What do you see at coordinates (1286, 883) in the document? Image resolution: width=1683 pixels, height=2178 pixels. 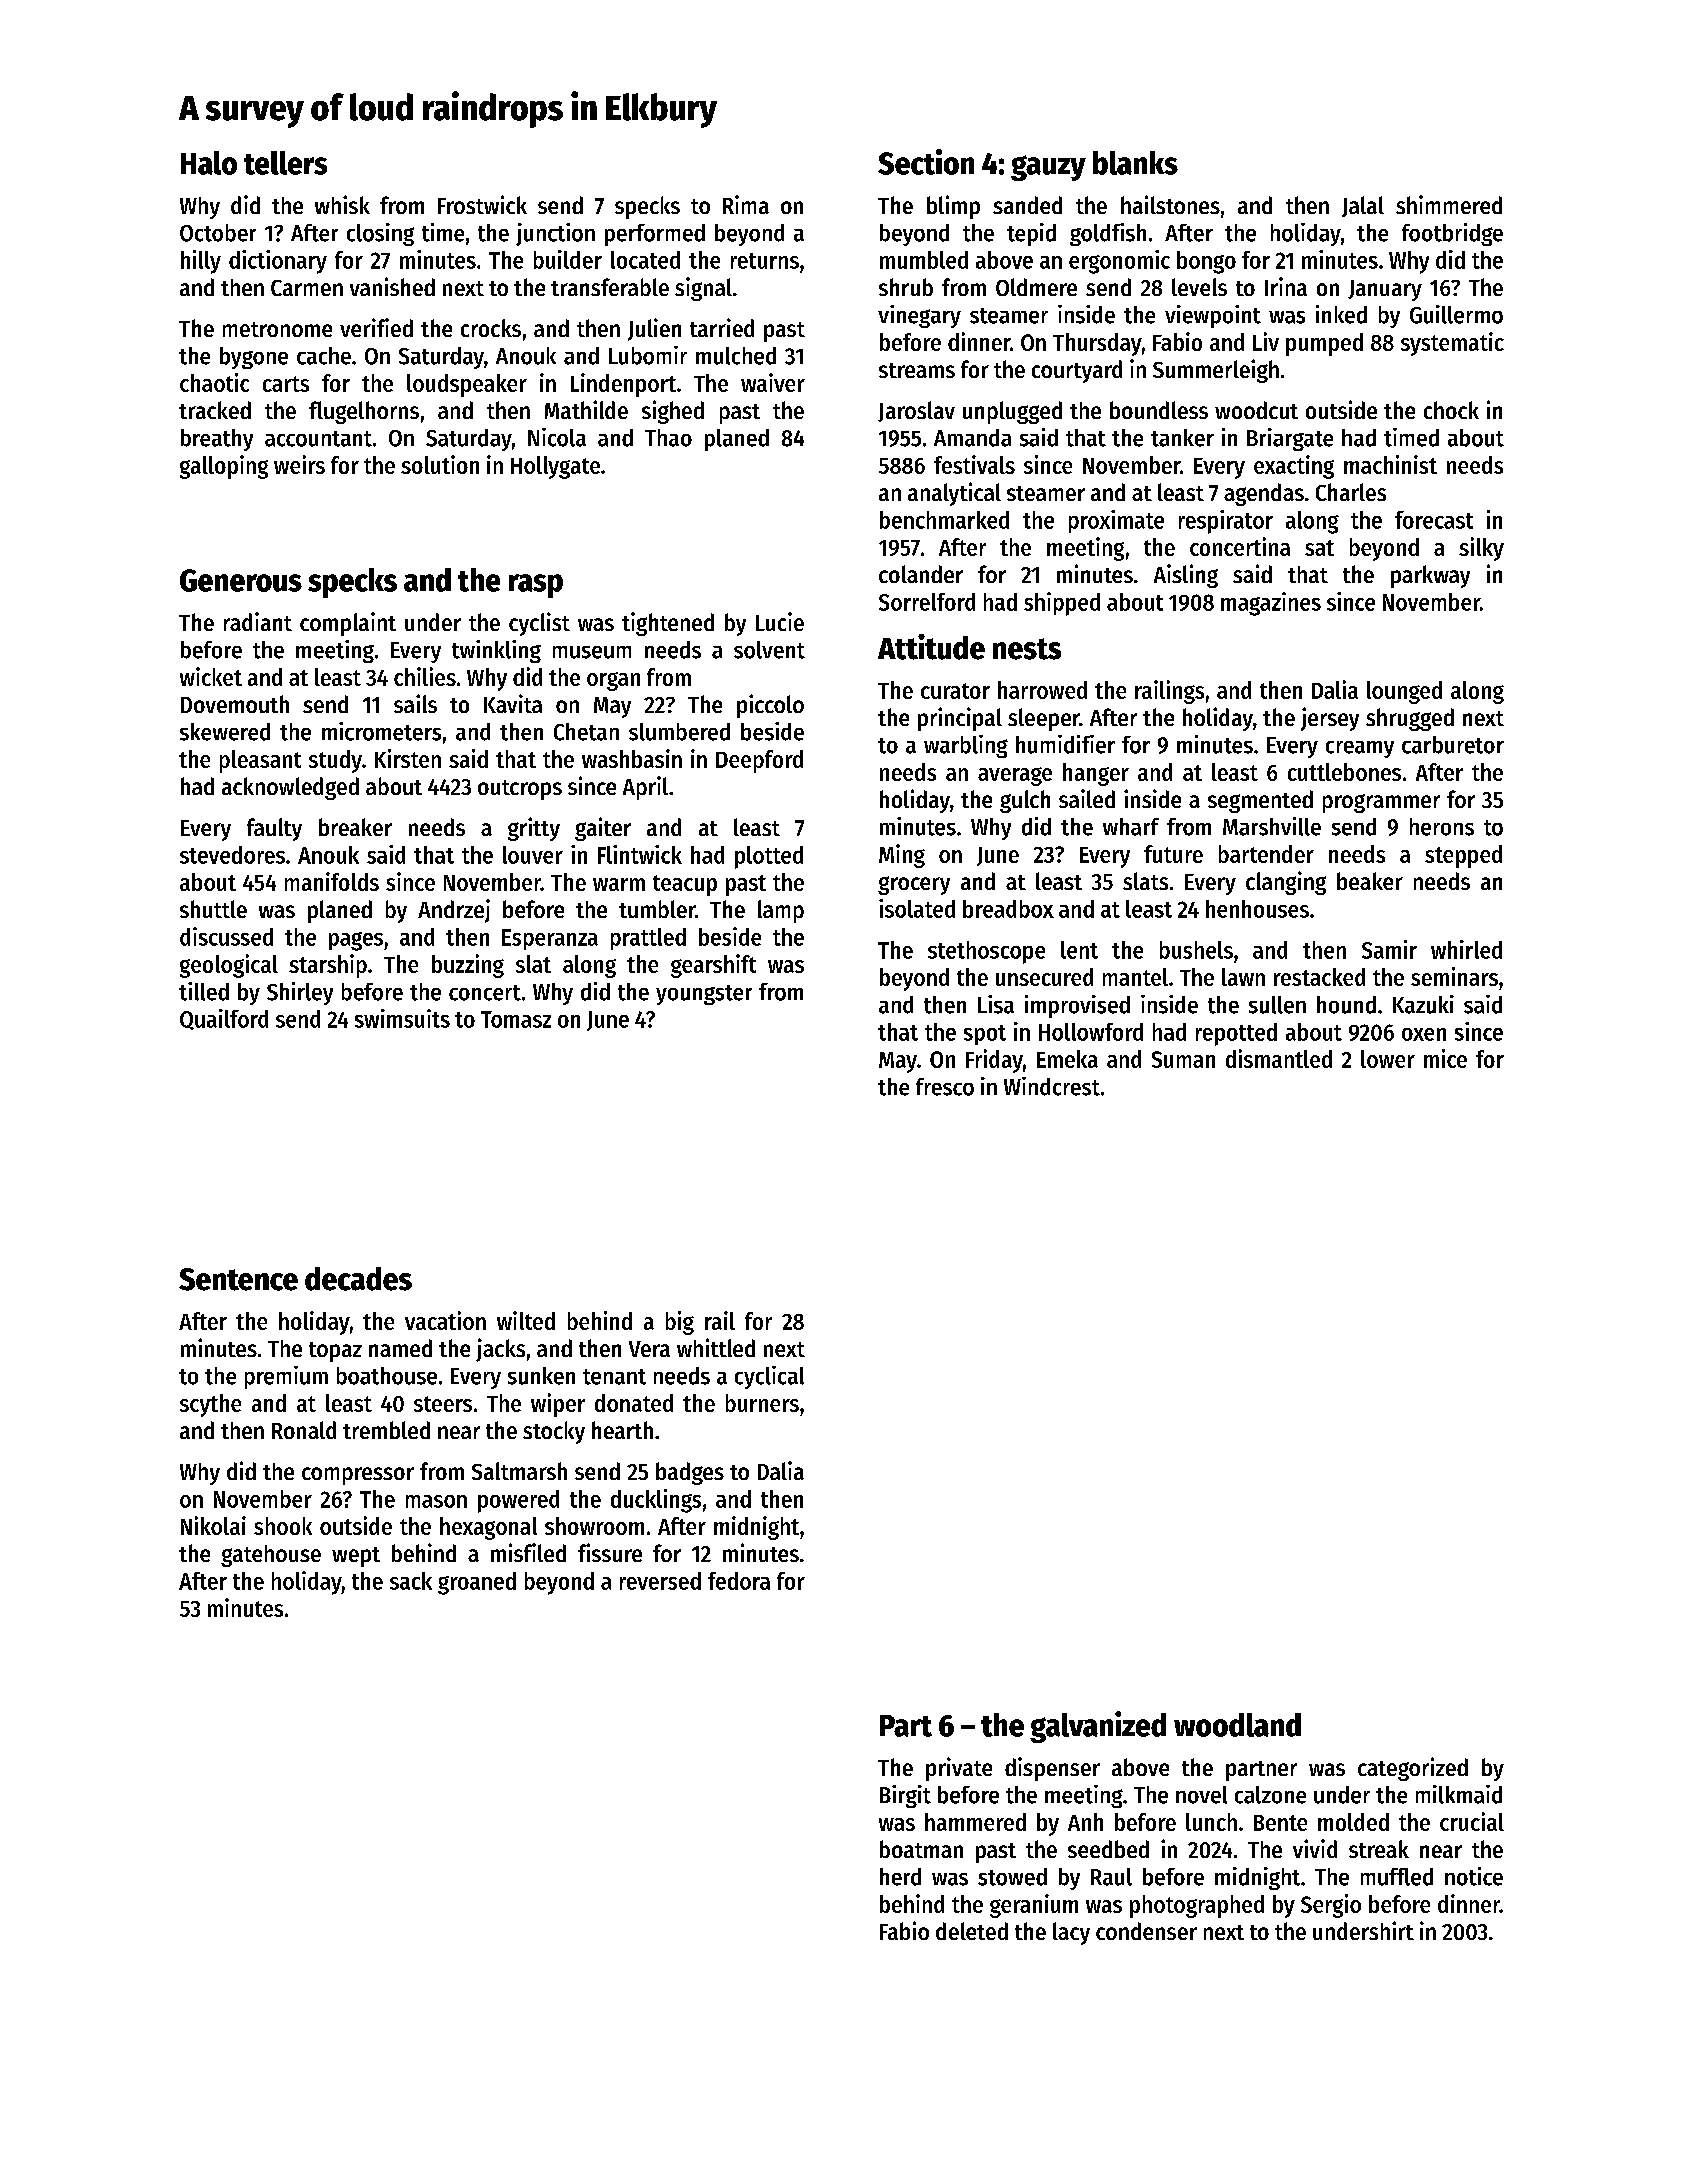 I see `clanging` at bounding box center [1286, 883].
